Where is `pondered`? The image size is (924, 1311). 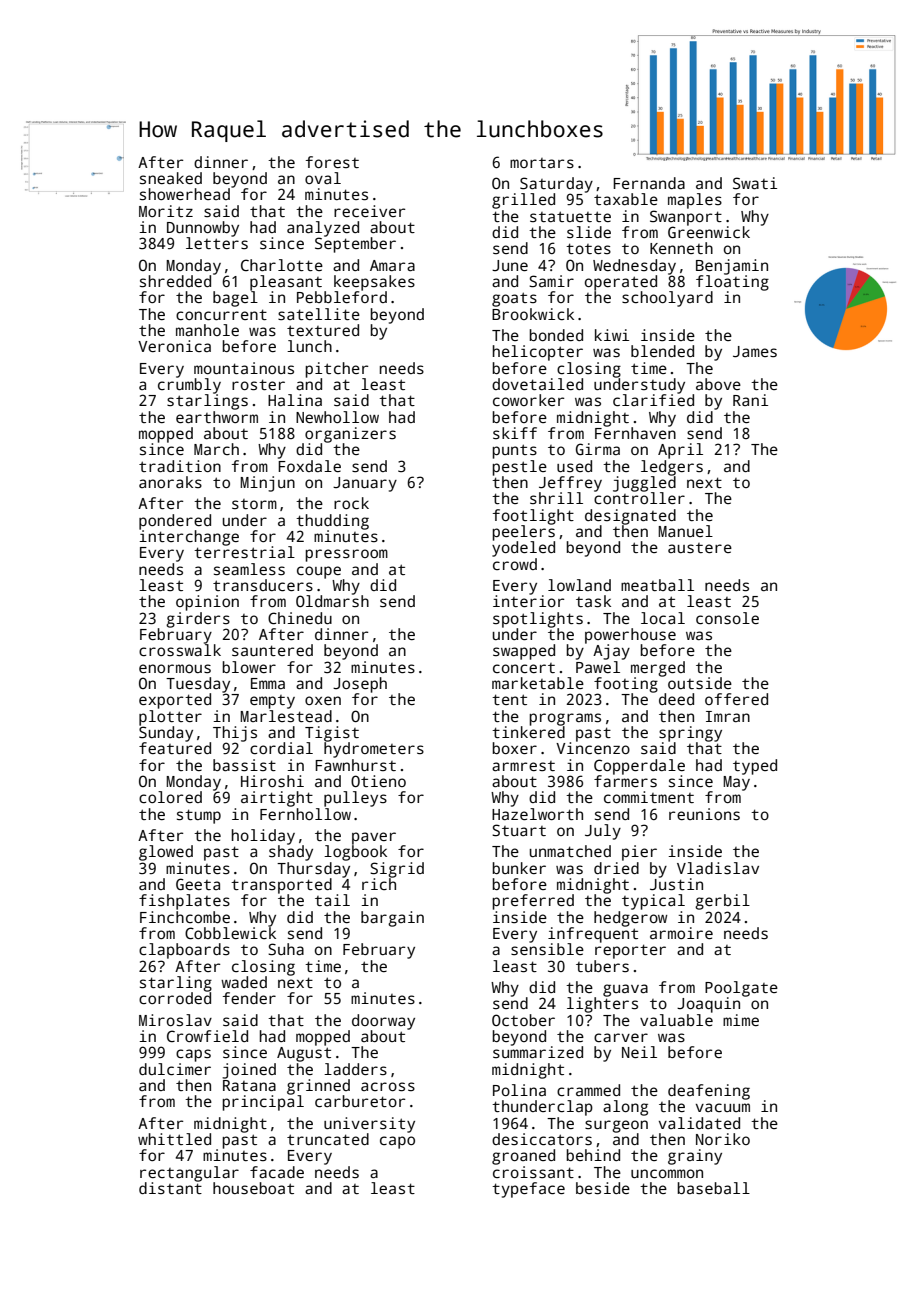
pondered is located at coordinates (175, 522).
